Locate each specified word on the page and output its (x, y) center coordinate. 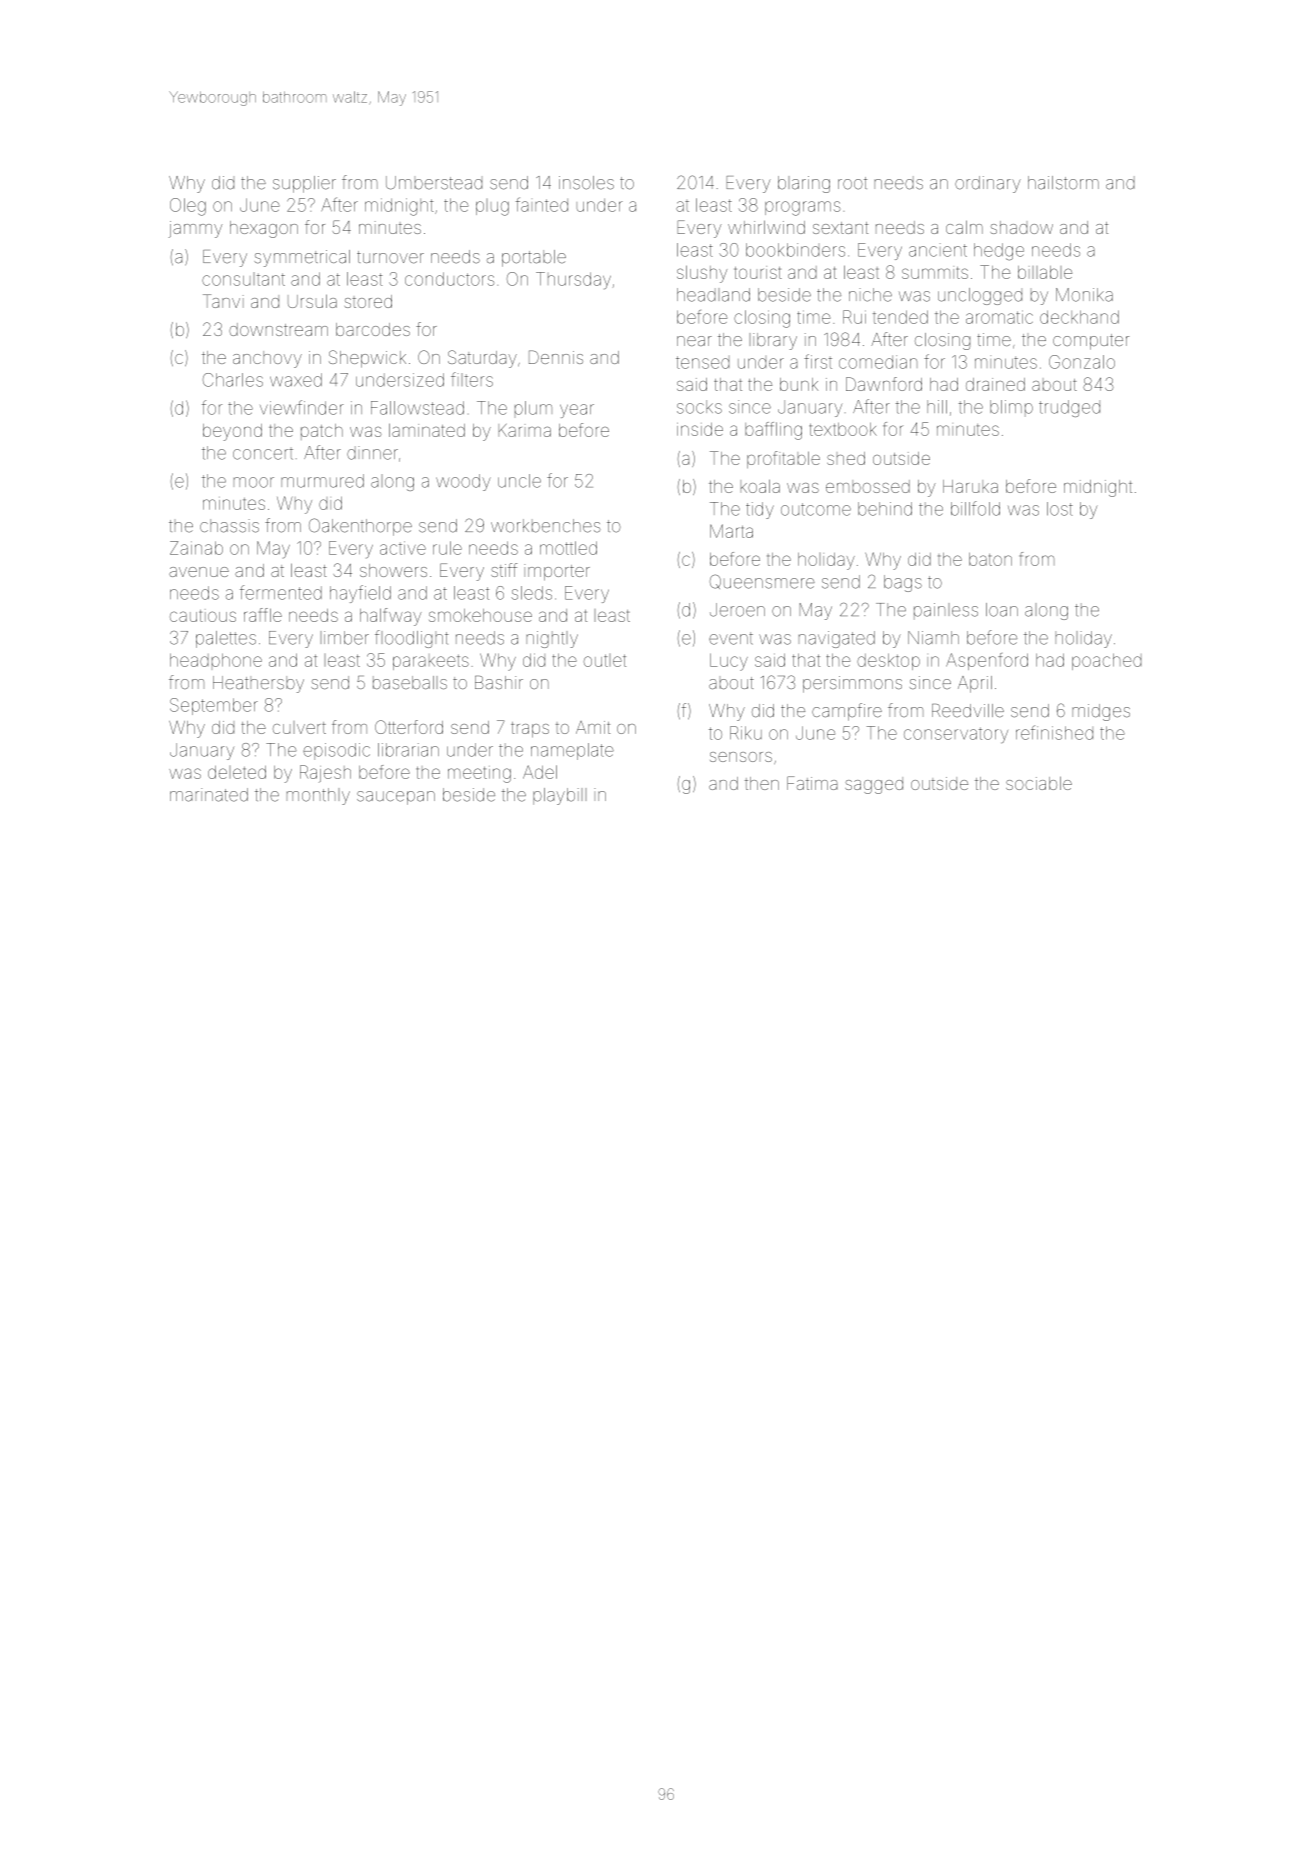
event (731, 638)
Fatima (812, 783)
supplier (304, 184)
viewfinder (302, 407)
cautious (203, 616)
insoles (586, 183)
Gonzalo (1082, 362)
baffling (773, 431)
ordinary (988, 184)
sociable (1039, 783)
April (975, 684)
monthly (318, 796)
